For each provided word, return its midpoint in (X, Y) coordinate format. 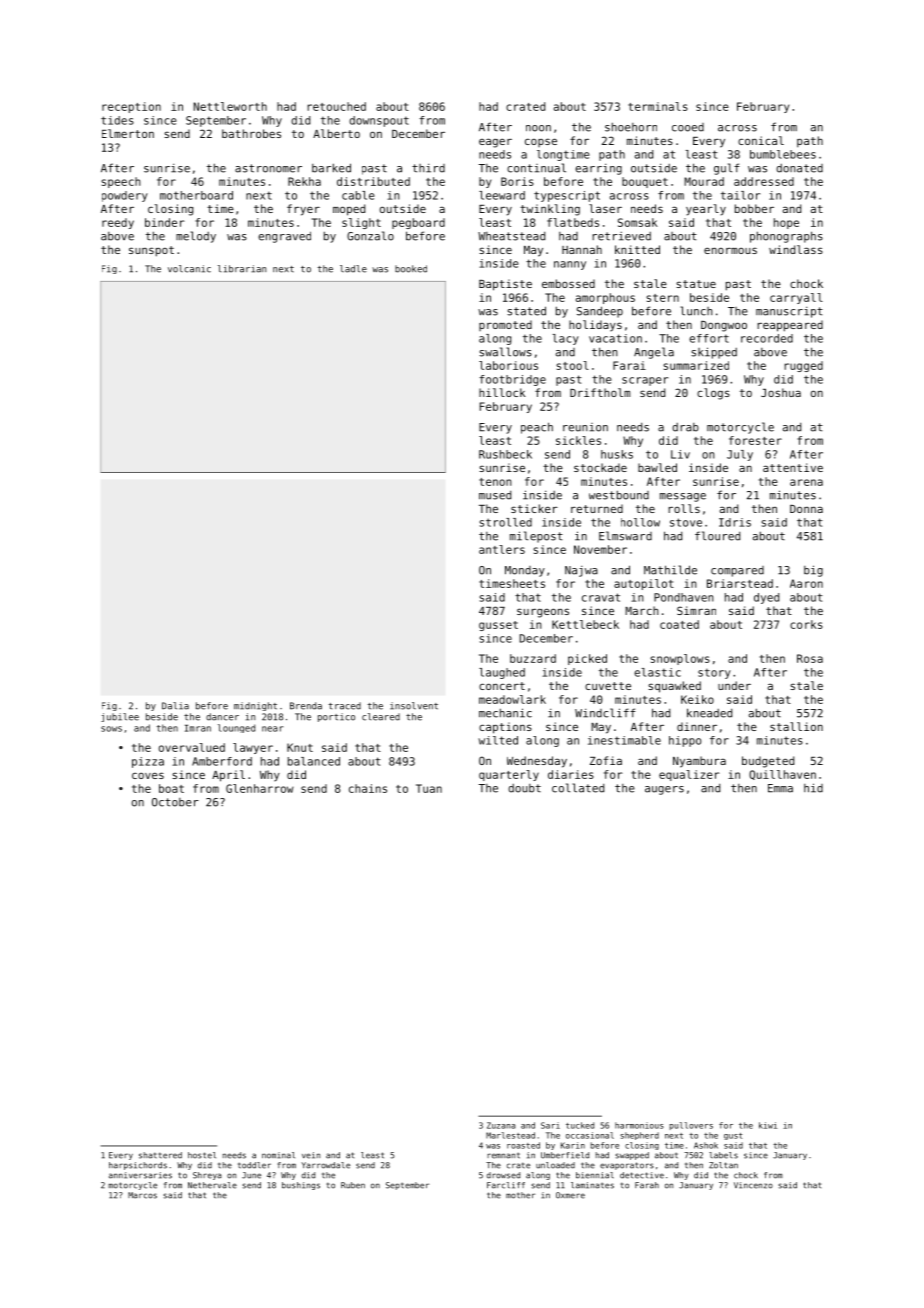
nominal (278, 1155)
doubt (524, 788)
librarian (242, 269)
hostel (202, 1155)
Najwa (581, 571)
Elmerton (128, 133)
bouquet (645, 182)
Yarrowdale (325, 1165)
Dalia (175, 706)
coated (679, 624)
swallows (505, 352)
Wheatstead (511, 236)
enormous (730, 250)
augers (664, 790)
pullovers (691, 1126)
